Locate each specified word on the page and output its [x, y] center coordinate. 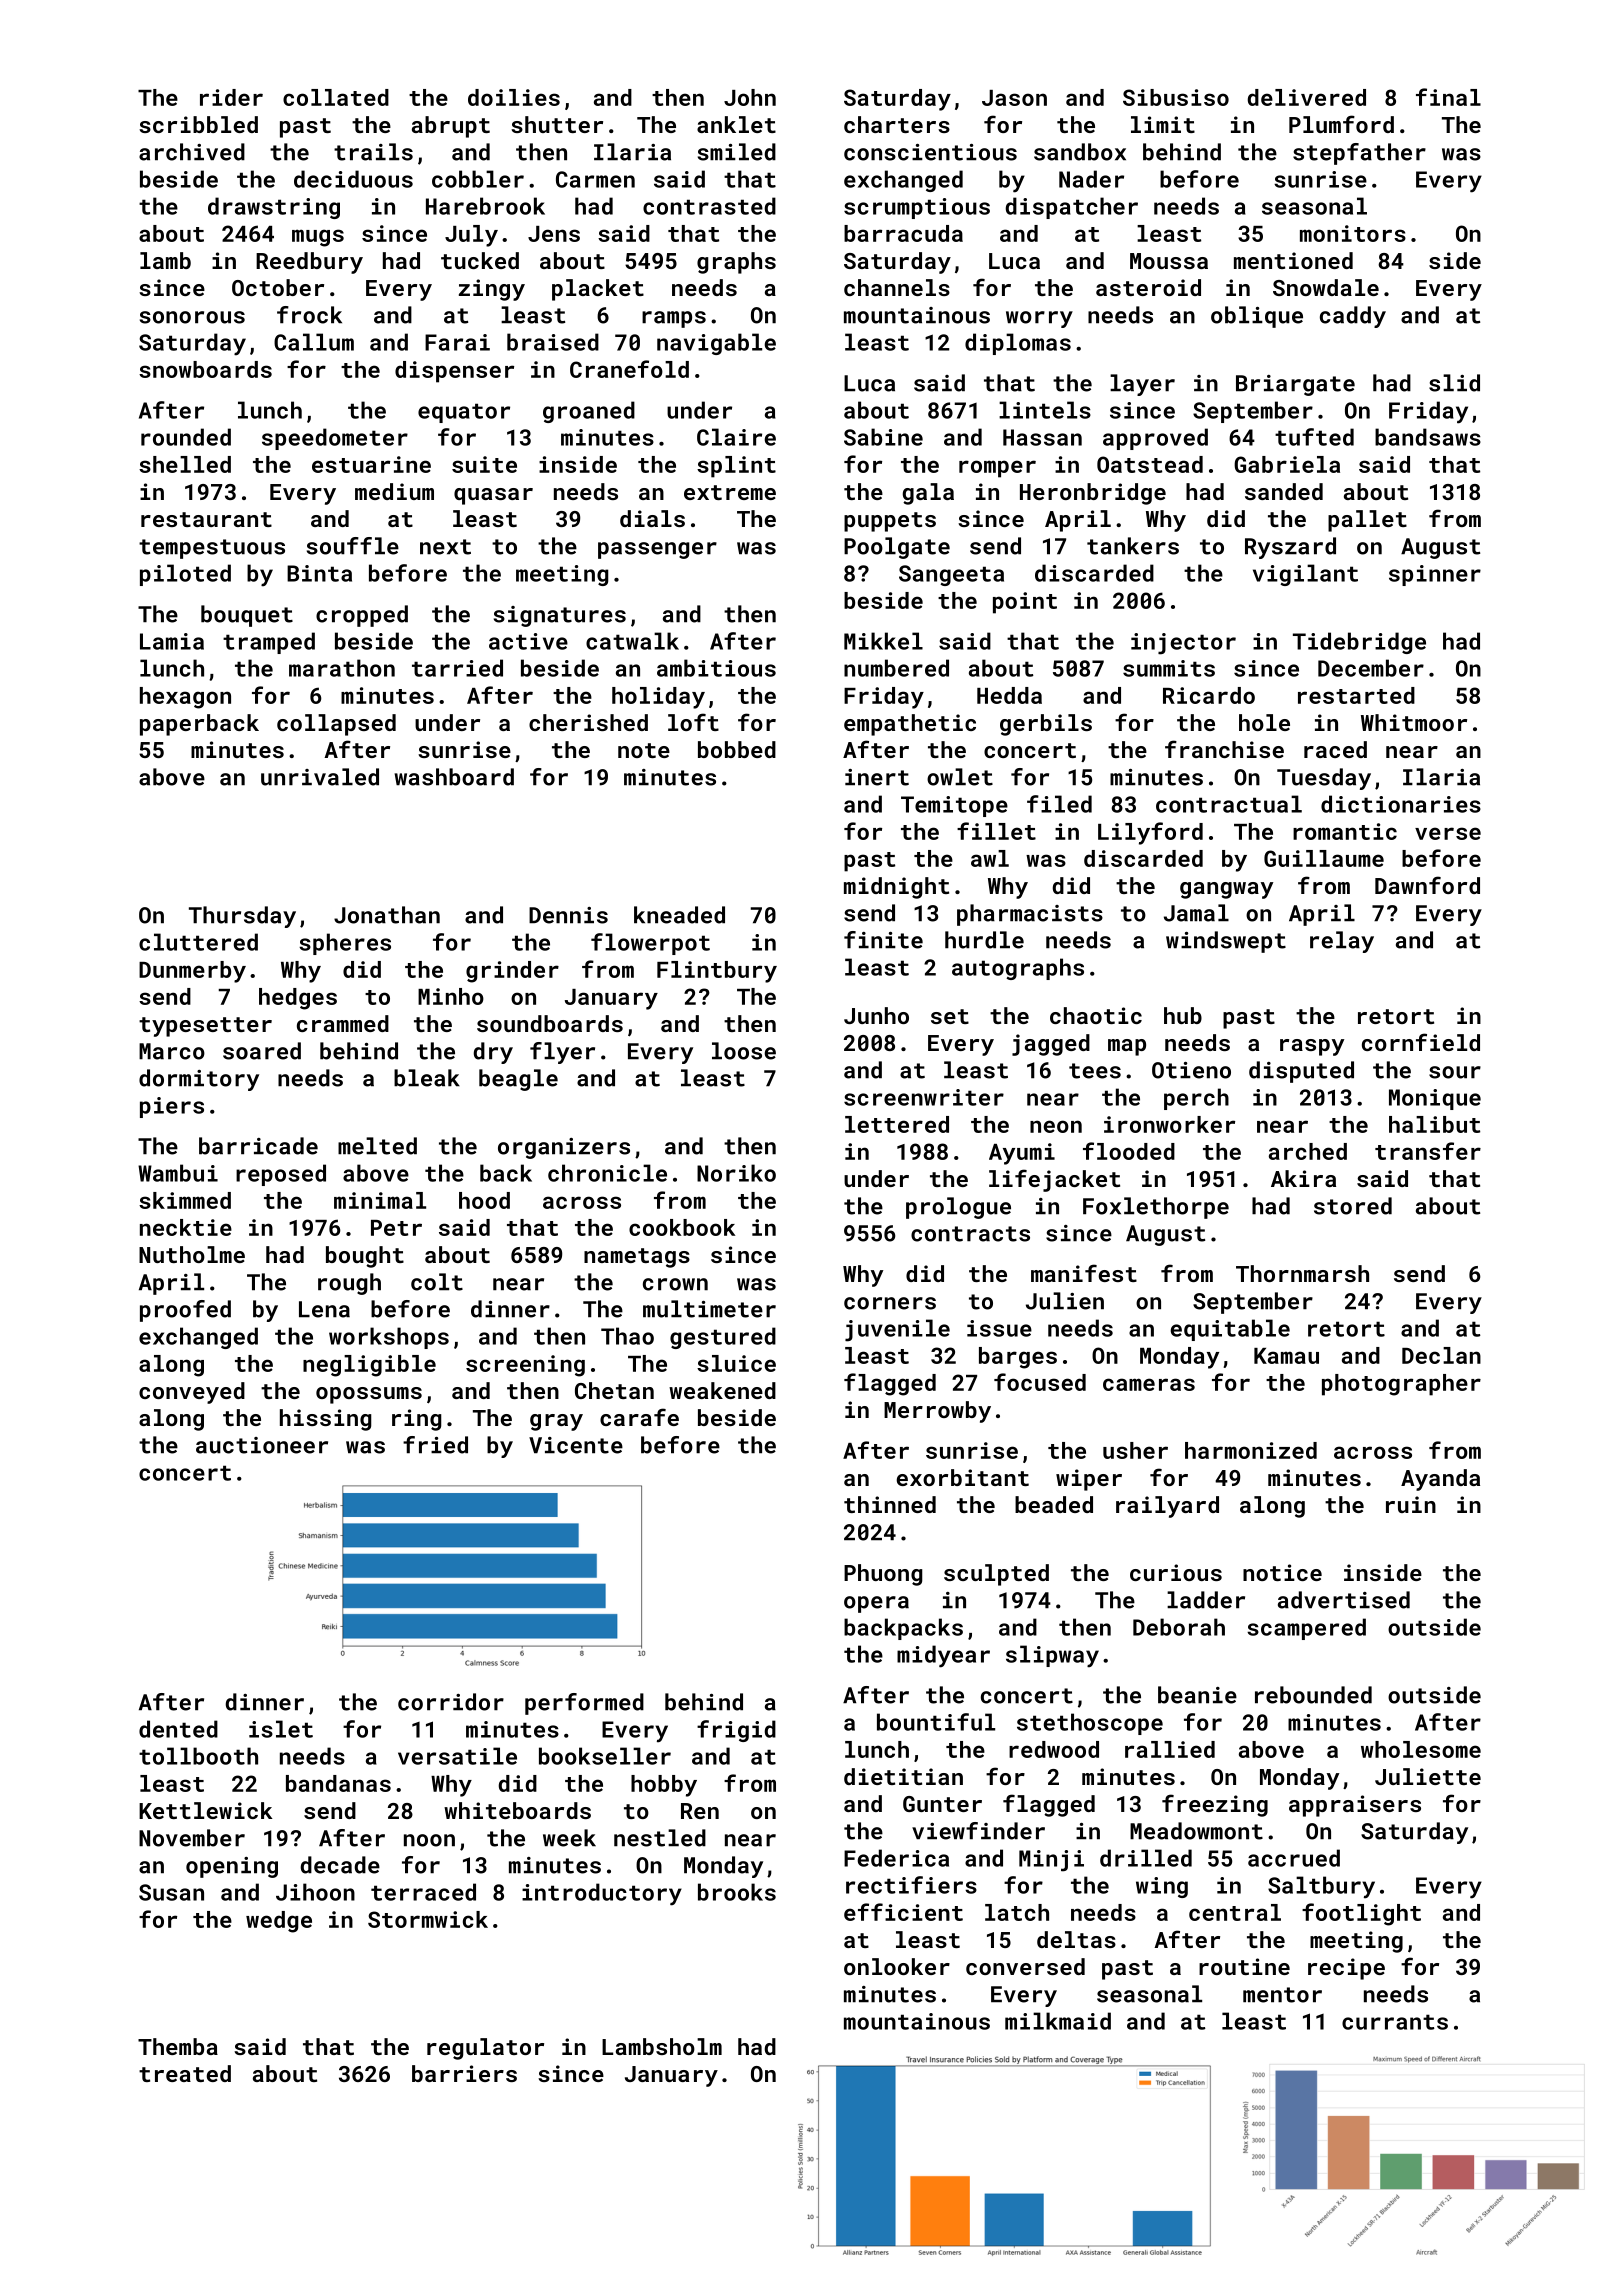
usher [1135, 1450]
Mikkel [883, 641]
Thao [627, 1336]
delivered [1307, 97]
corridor [451, 1702]
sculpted [996, 1575]
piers [172, 1107]
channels [897, 287]
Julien [1065, 1301]
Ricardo [1209, 695]
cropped [362, 616]
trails [373, 152]
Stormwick [428, 1919]
